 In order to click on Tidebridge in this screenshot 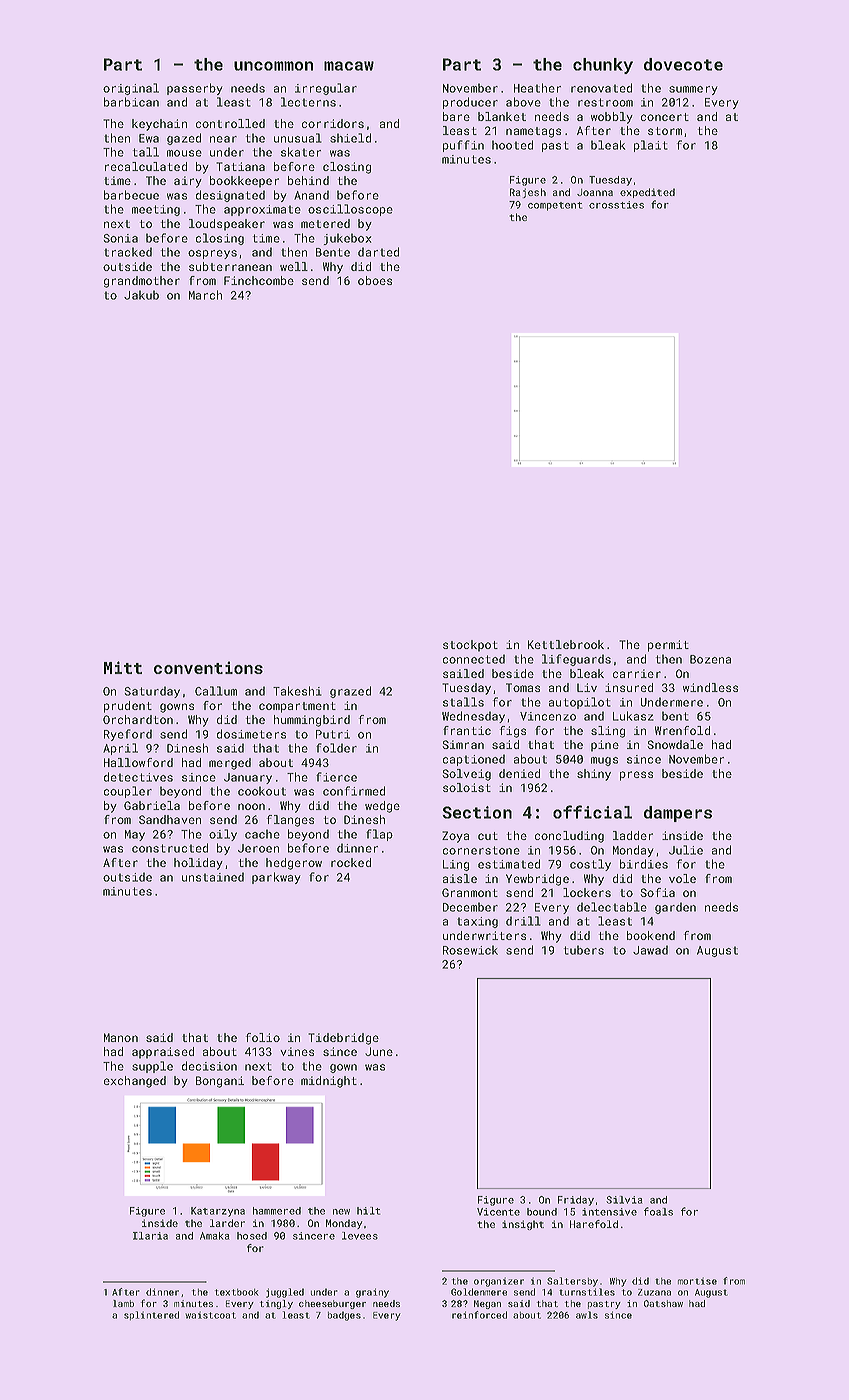, I will do `click(343, 1039)`.
